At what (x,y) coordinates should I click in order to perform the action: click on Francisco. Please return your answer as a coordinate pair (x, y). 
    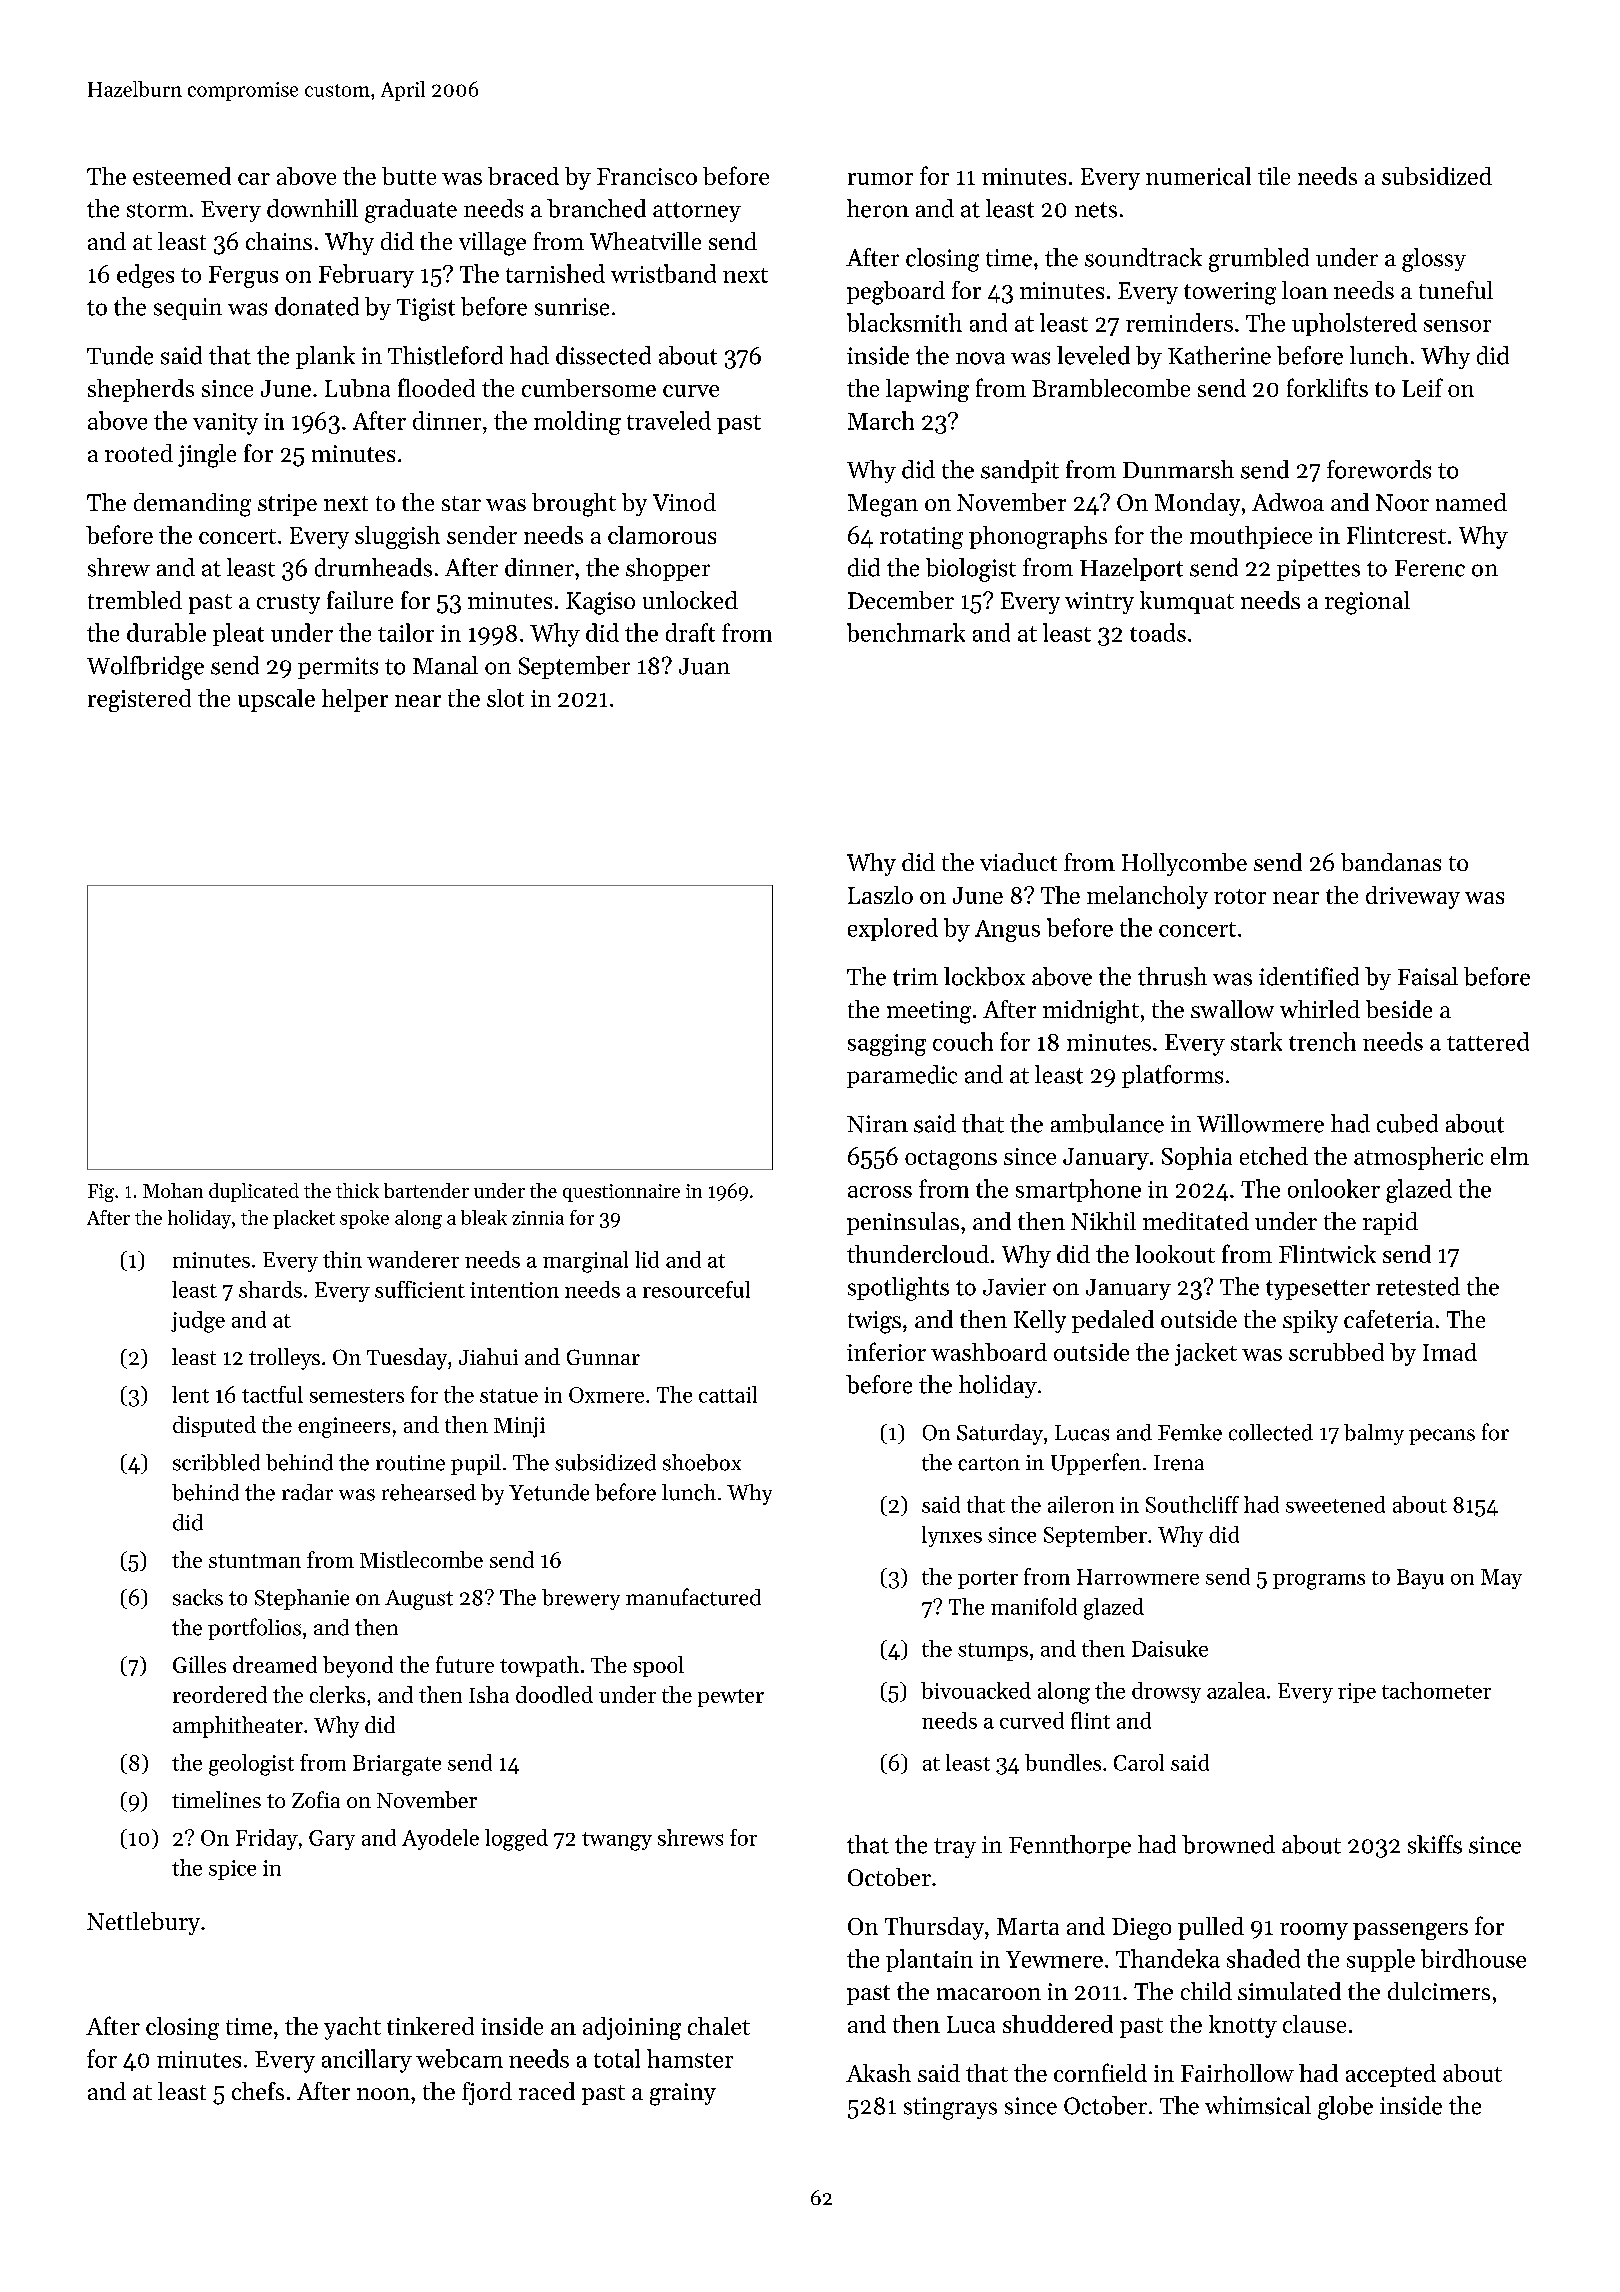
    Looking at the image, I should click on (647, 176).
